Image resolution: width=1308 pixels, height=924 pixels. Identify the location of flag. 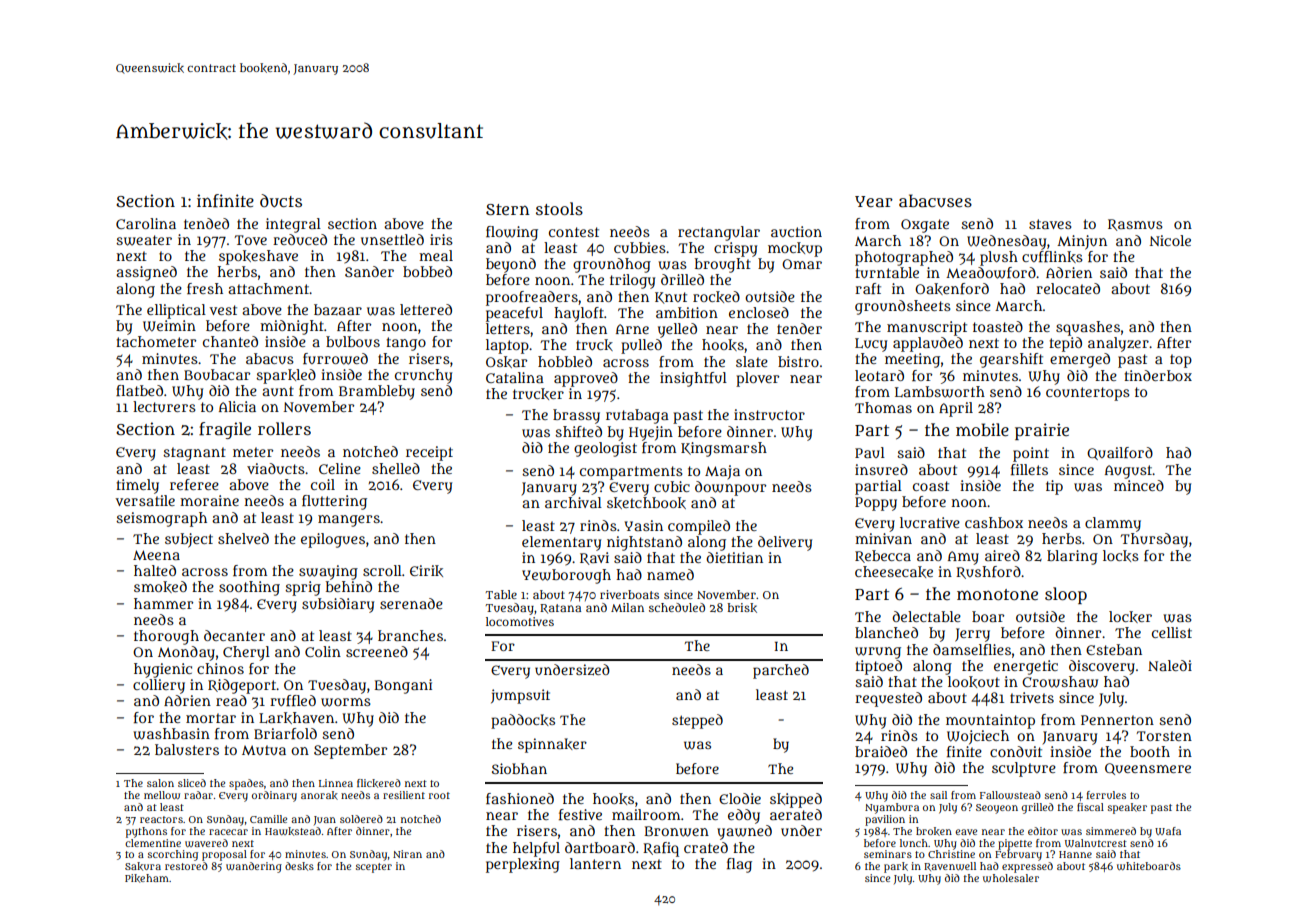
(739, 865).
